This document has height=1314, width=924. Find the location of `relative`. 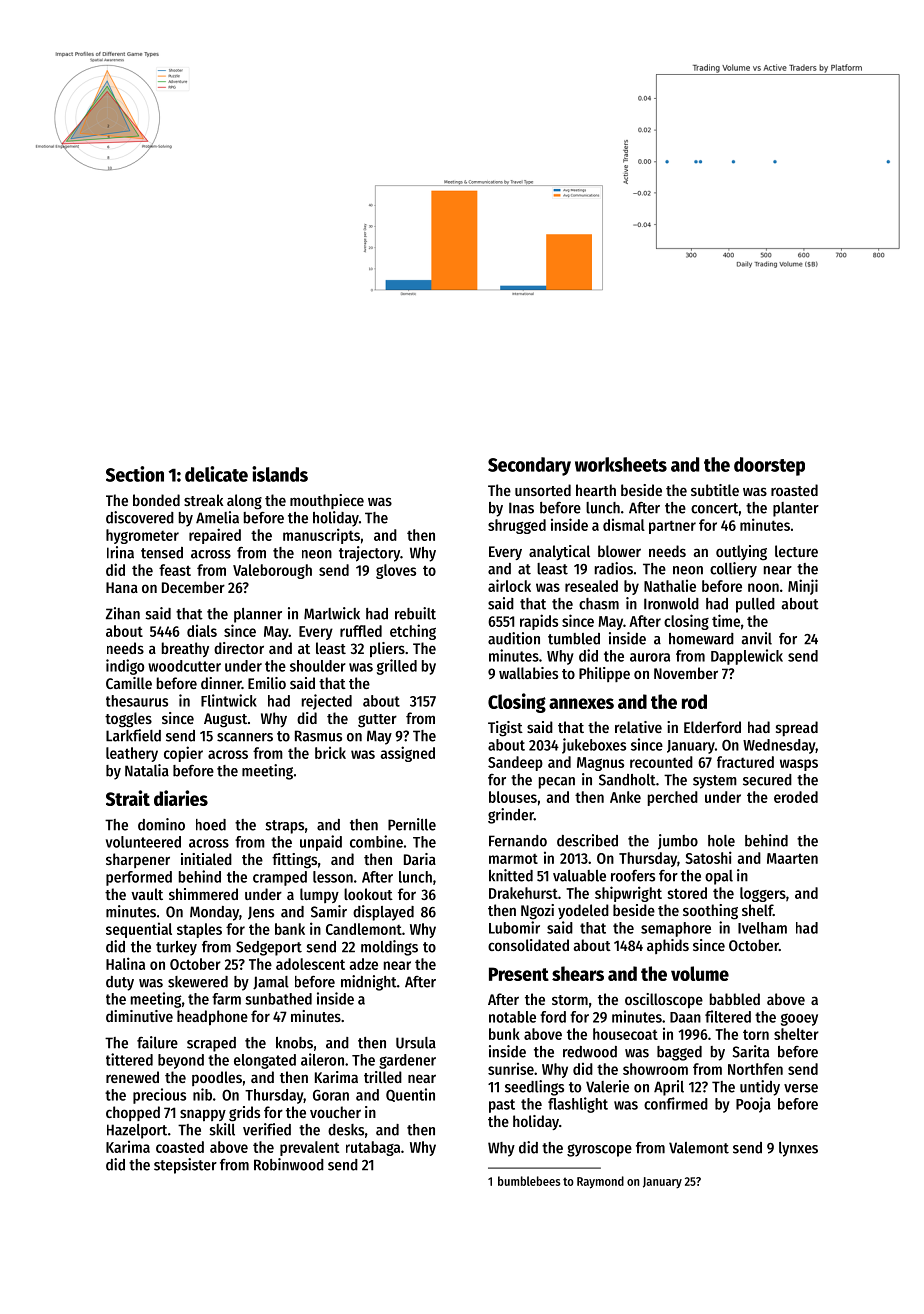

relative is located at coordinates (638, 727).
